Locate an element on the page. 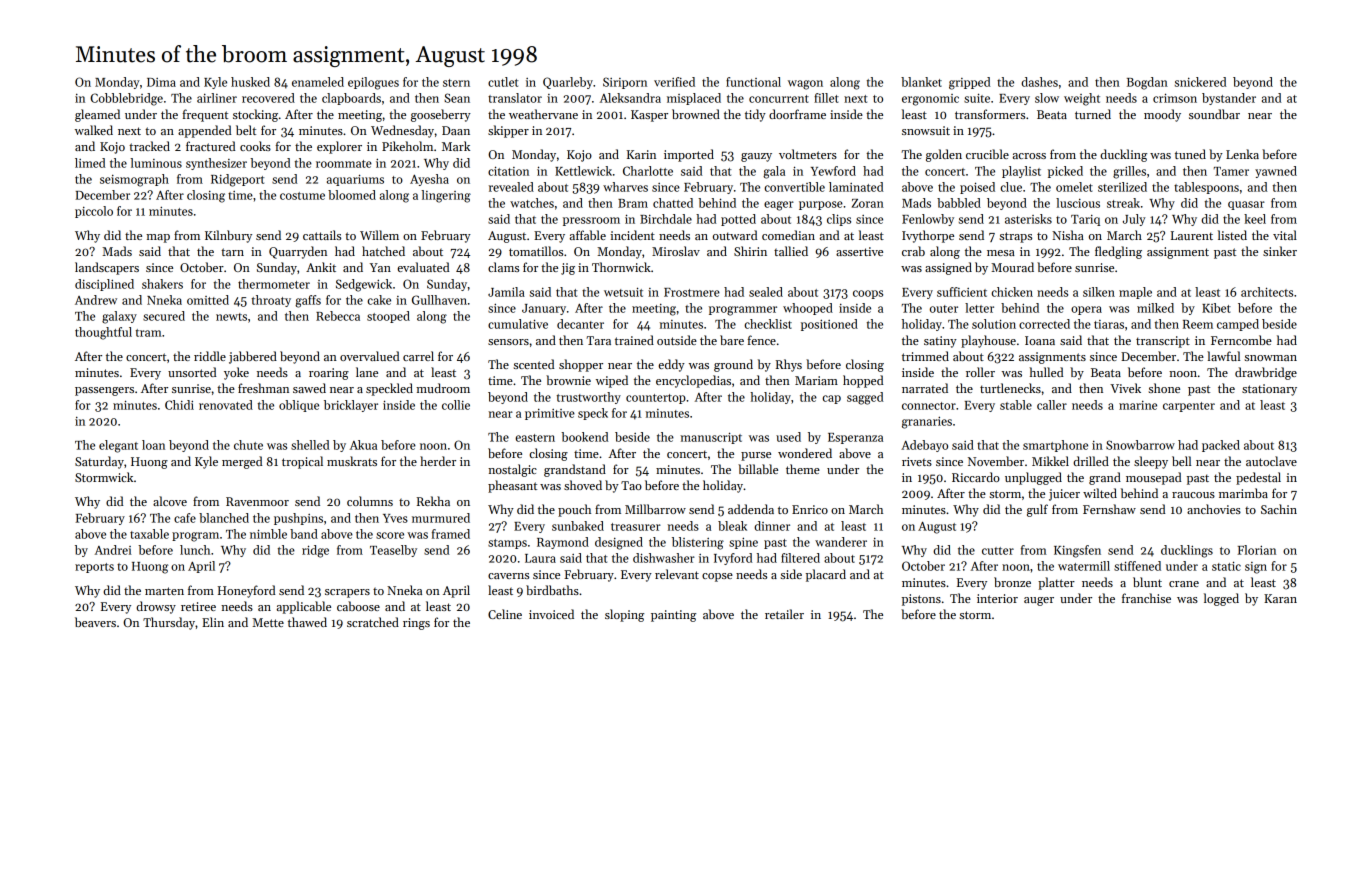 The image size is (1372, 887). soundbar is located at coordinates (1214, 114).
